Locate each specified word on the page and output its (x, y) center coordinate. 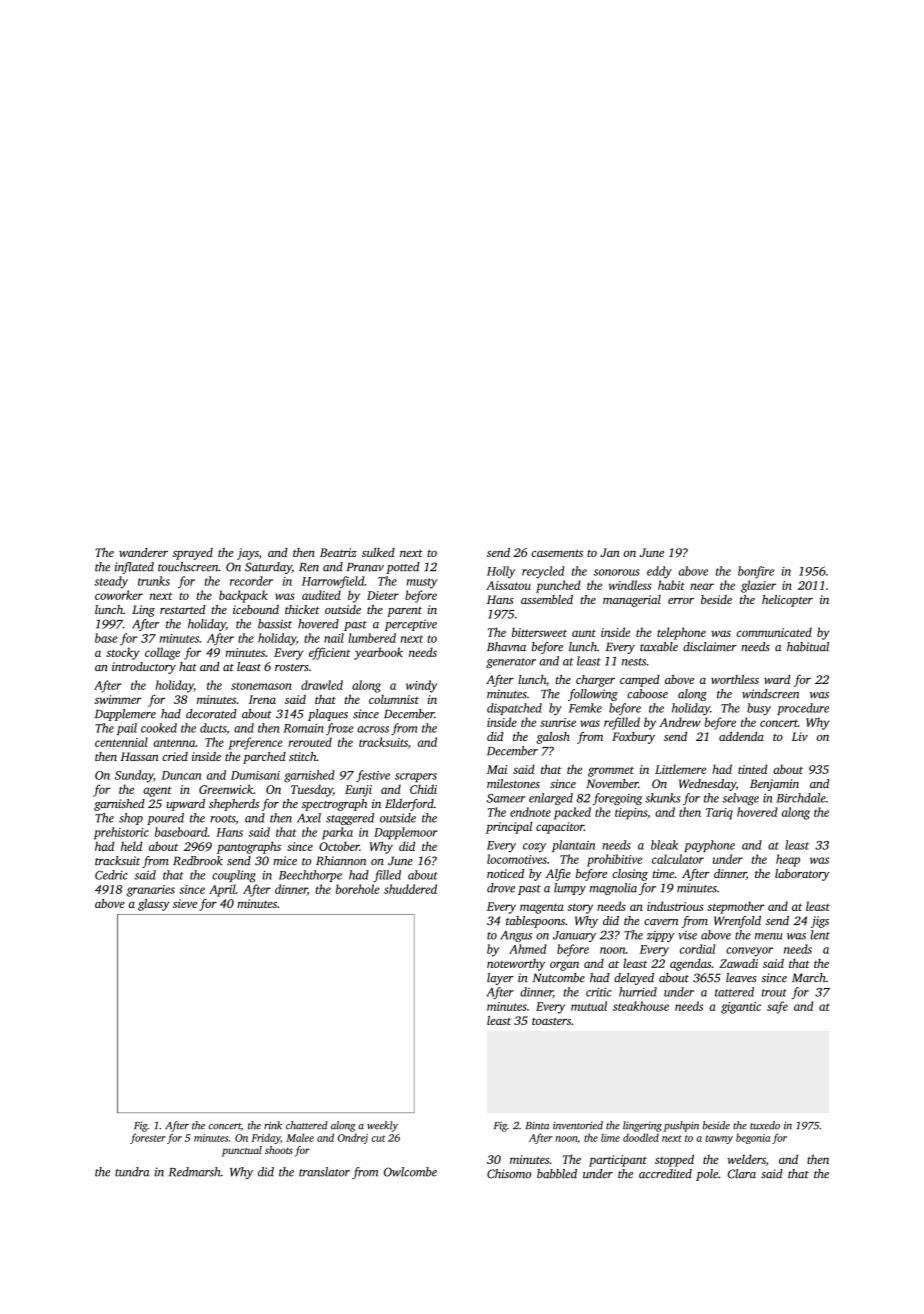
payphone (709, 846)
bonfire (756, 572)
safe (777, 1007)
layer (500, 979)
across (373, 729)
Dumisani (255, 775)
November (612, 783)
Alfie (558, 875)
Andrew (680, 722)
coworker (119, 595)
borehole (357, 889)
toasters (551, 1021)
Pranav (365, 567)
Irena (262, 699)
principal (509, 828)
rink (273, 1125)
